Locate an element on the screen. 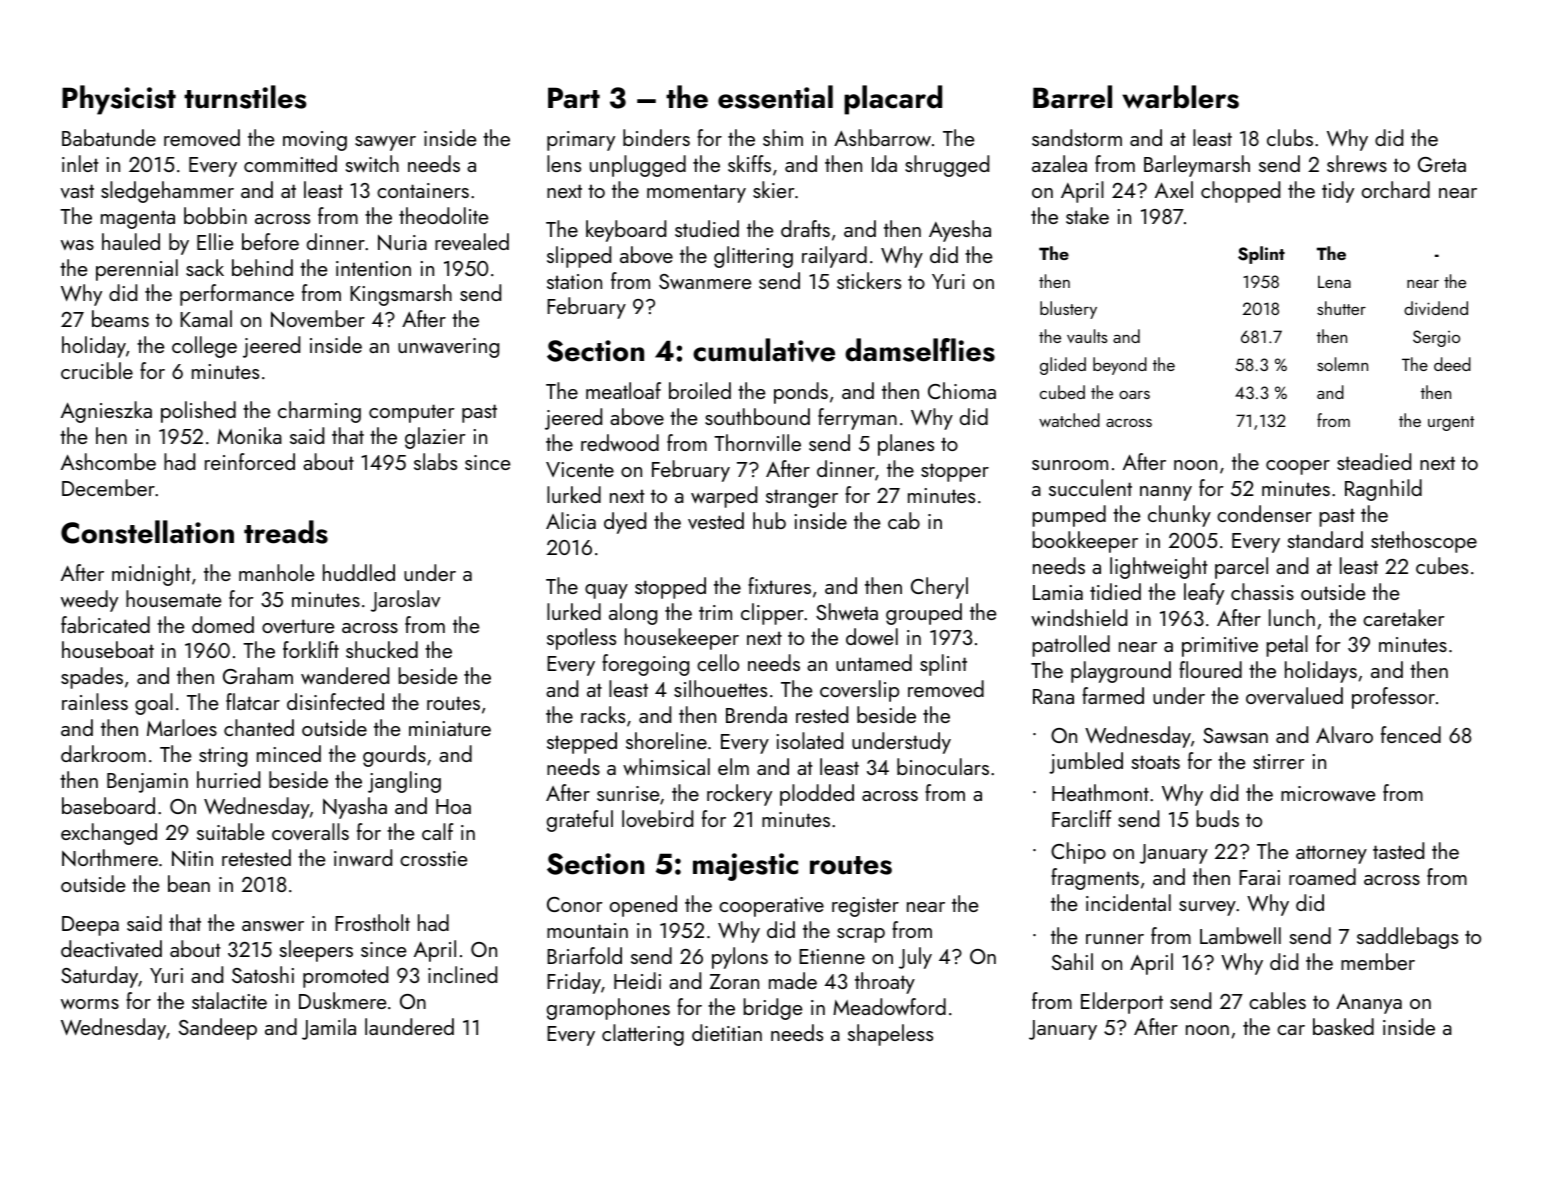 The width and height of the screenshot is (1544, 1193). unwavering is located at coordinates (448, 348).
